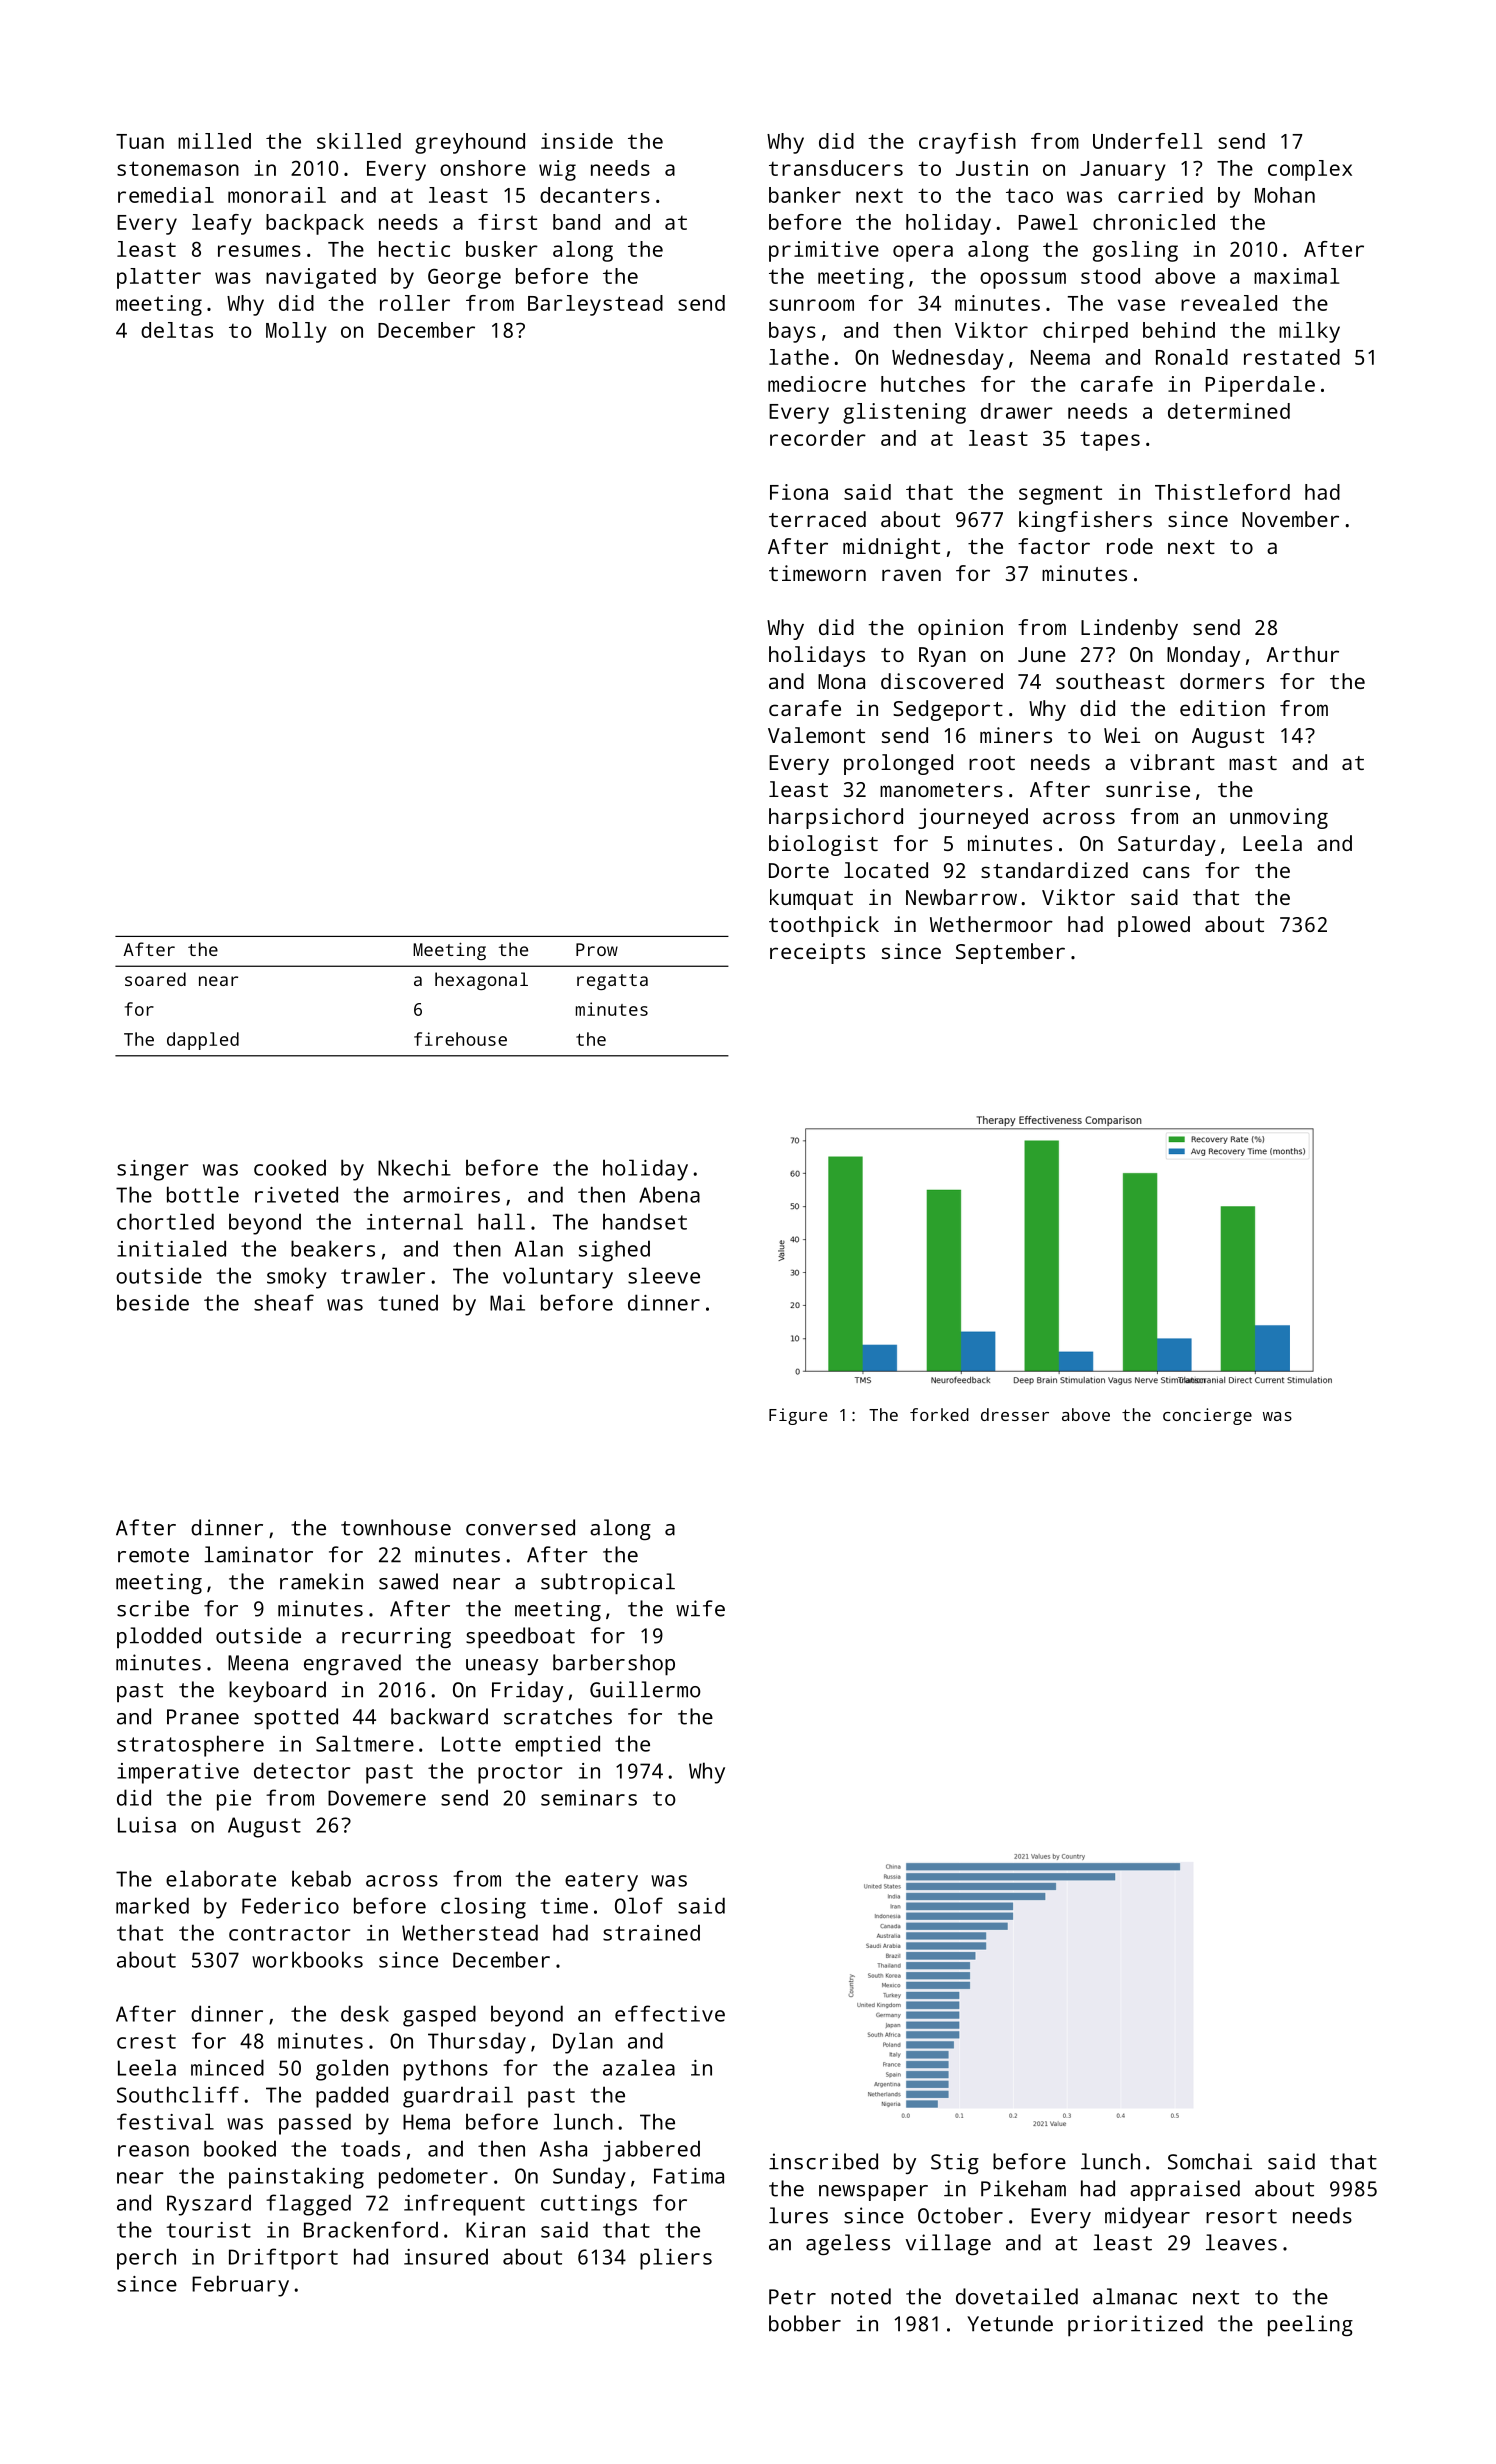  Describe the element at coordinates (377, 1798) in the document. I see `Dovemere` at that location.
